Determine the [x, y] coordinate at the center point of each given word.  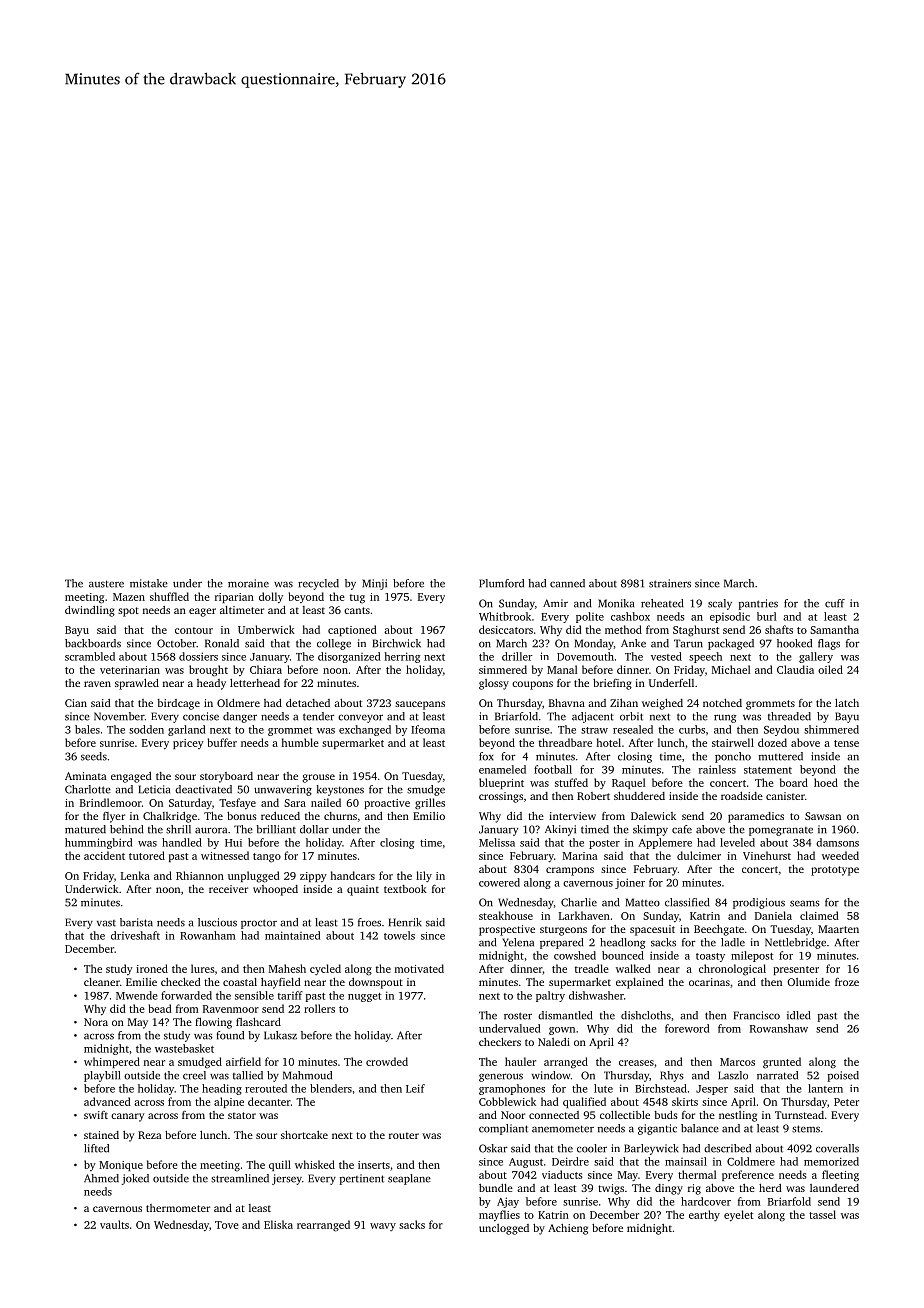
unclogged [504, 1229]
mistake [149, 583]
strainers [670, 583]
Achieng [568, 1229]
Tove [227, 1225]
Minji [374, 584]
